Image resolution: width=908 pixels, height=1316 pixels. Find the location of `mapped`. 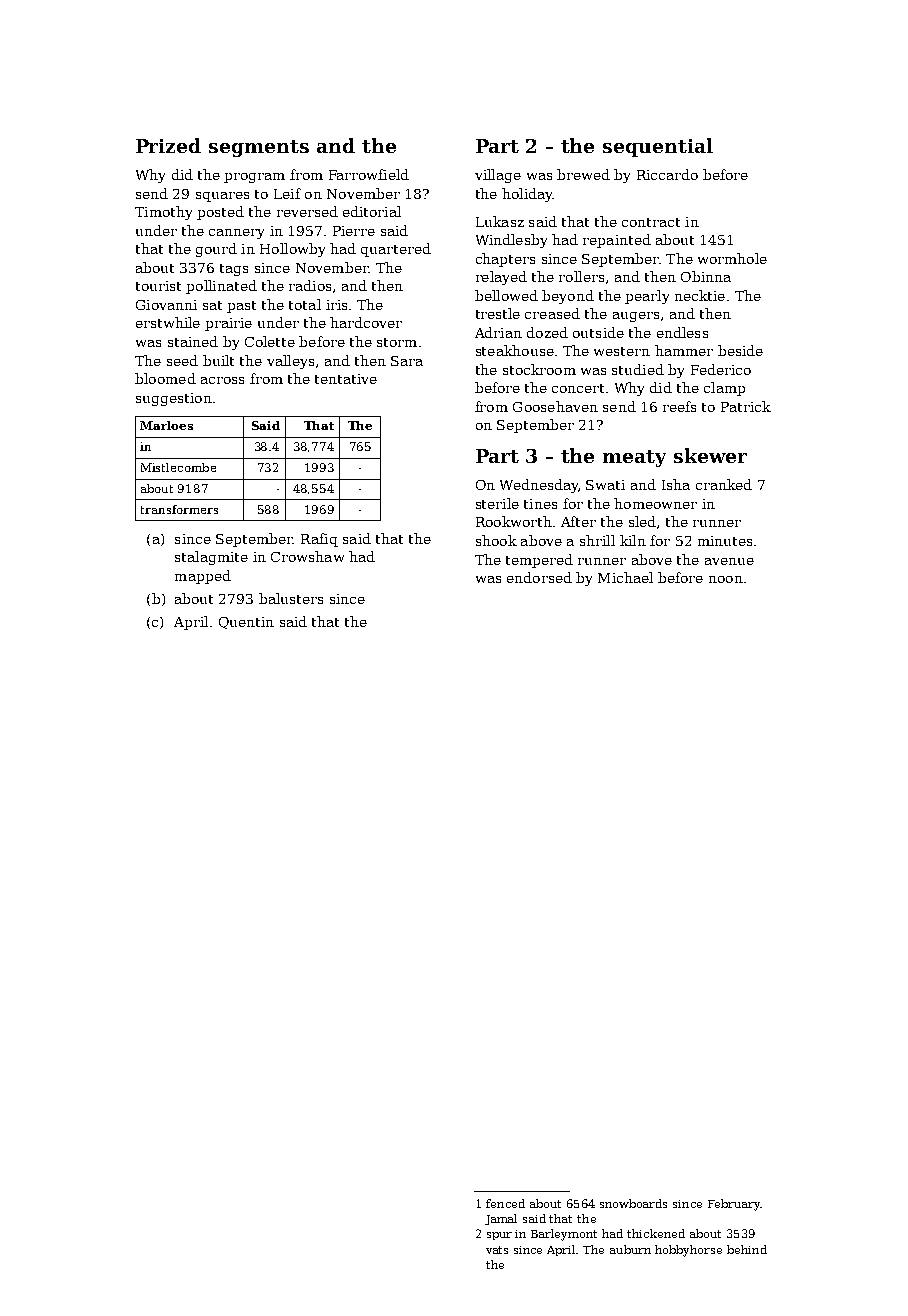

mapped is located at coordinates (203, 577).
